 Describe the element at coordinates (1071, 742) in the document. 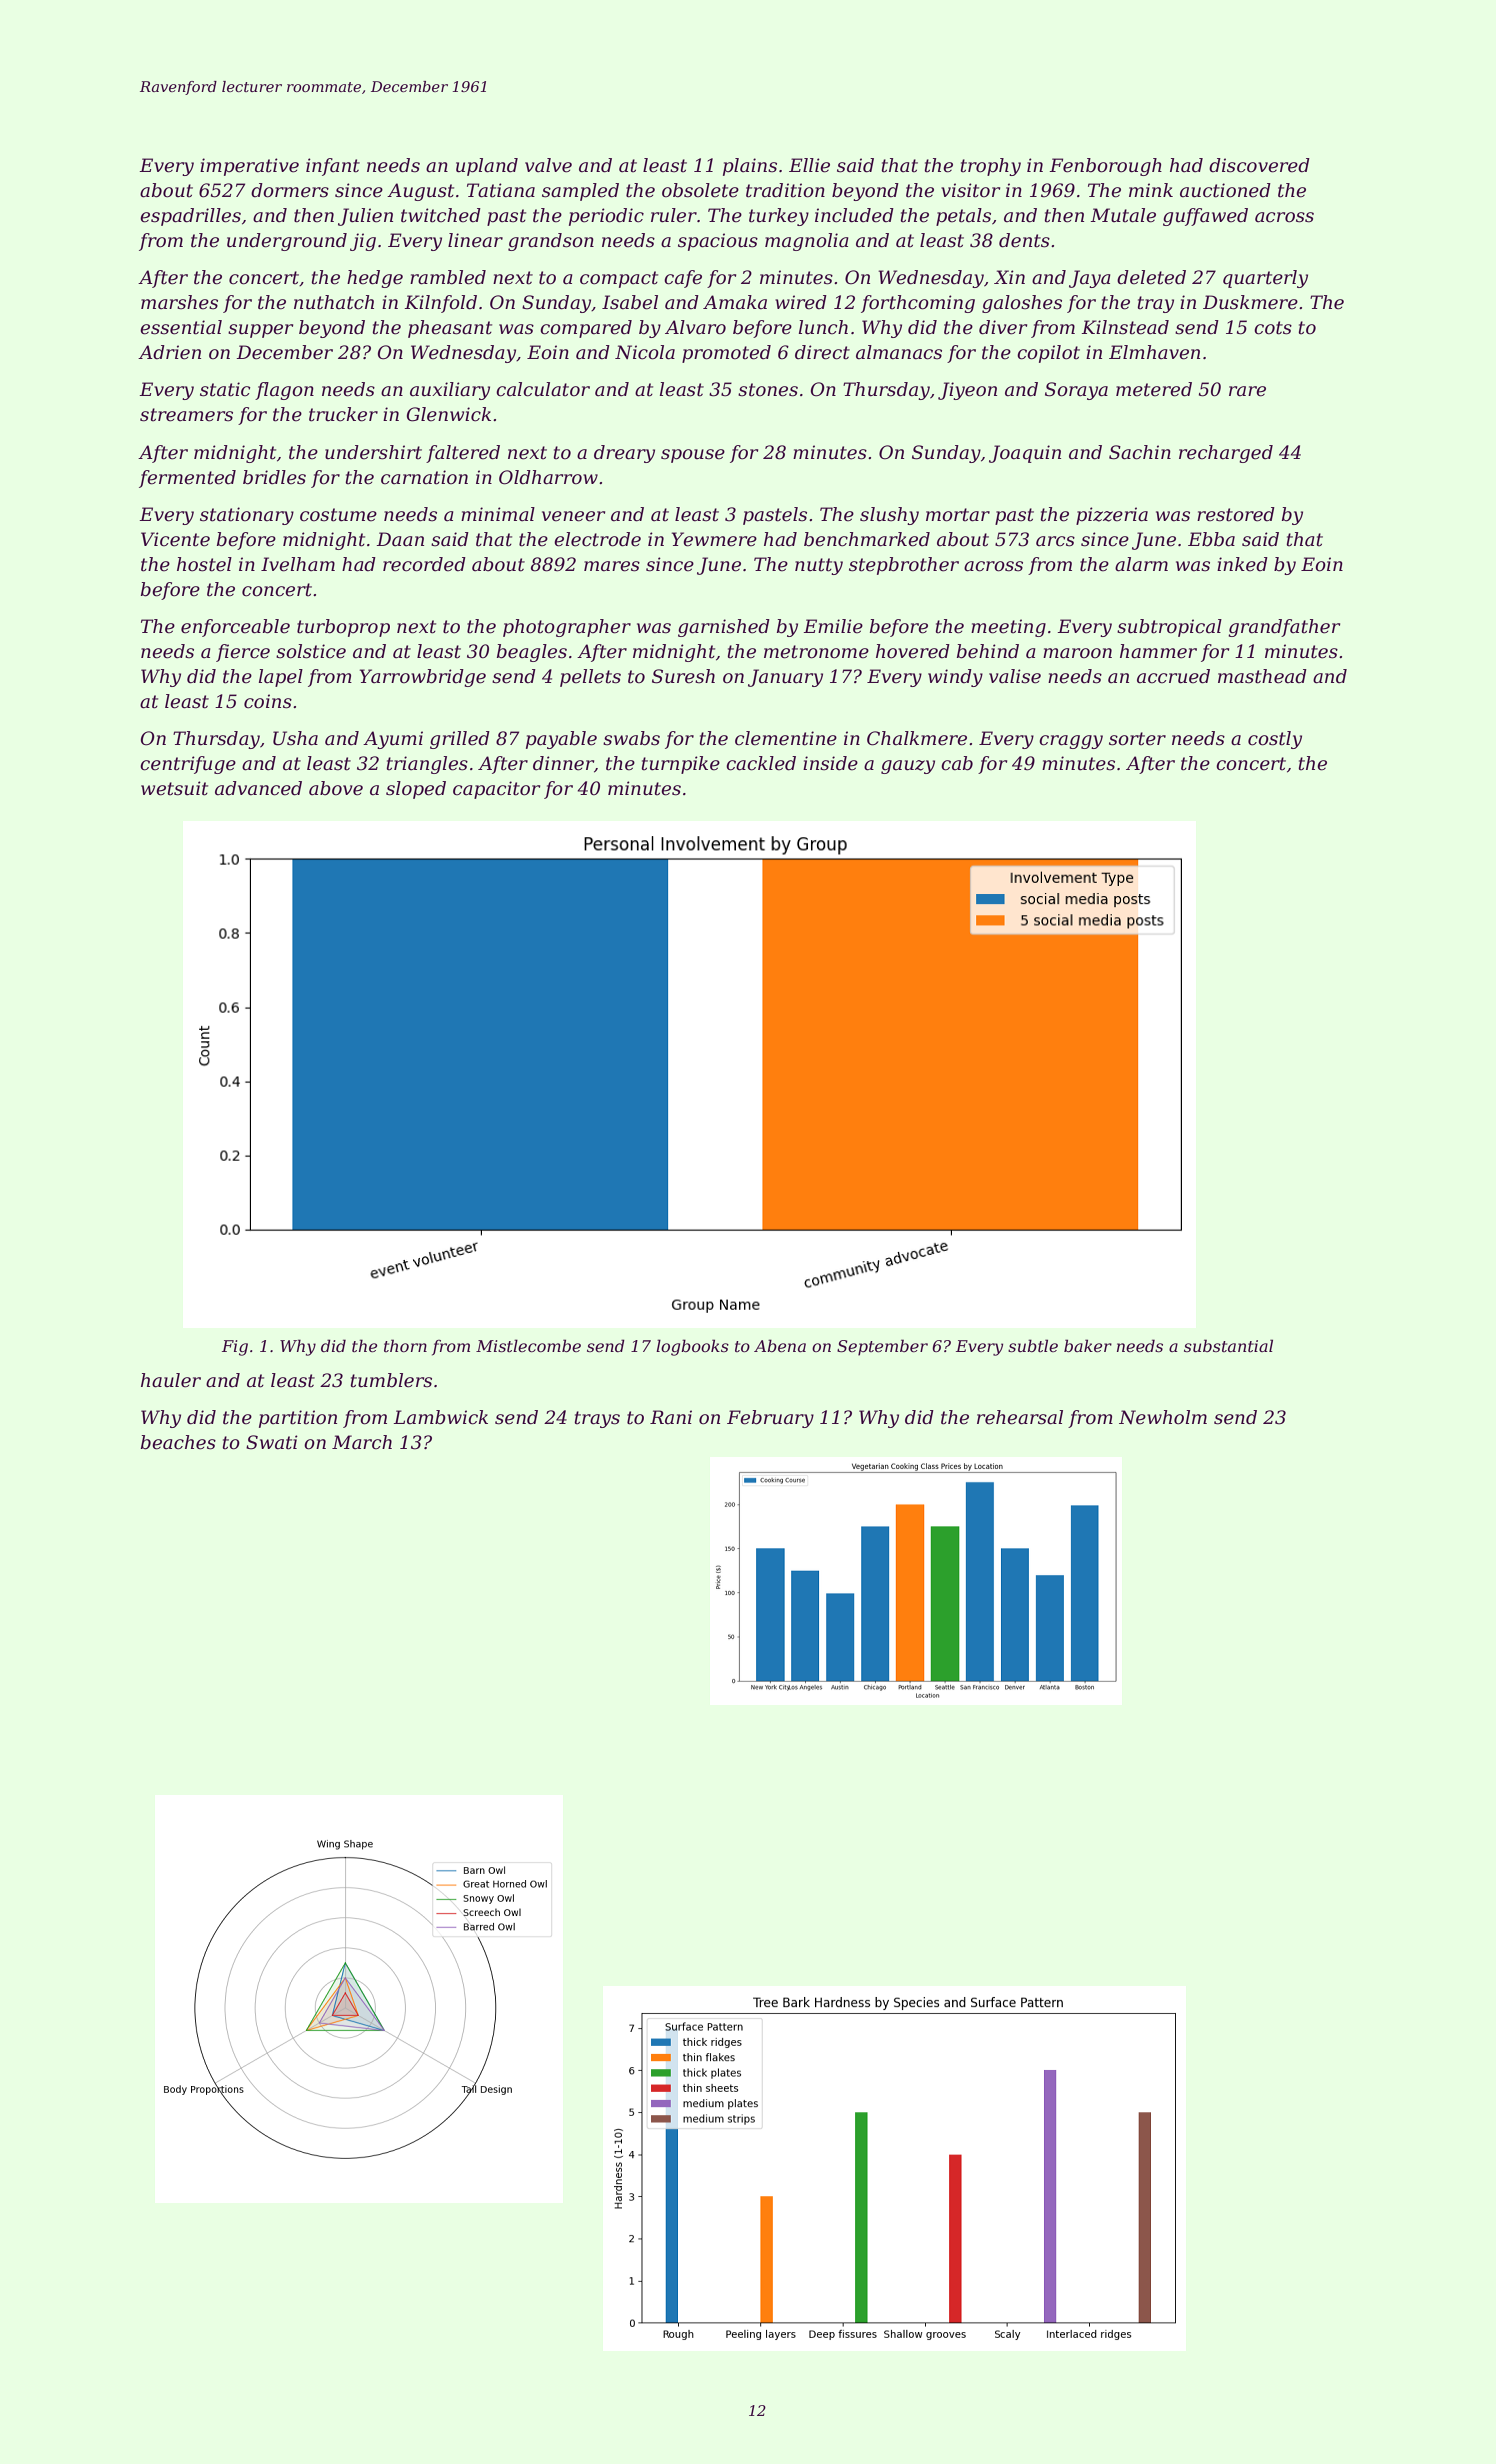

I see `craggy` at that location.
